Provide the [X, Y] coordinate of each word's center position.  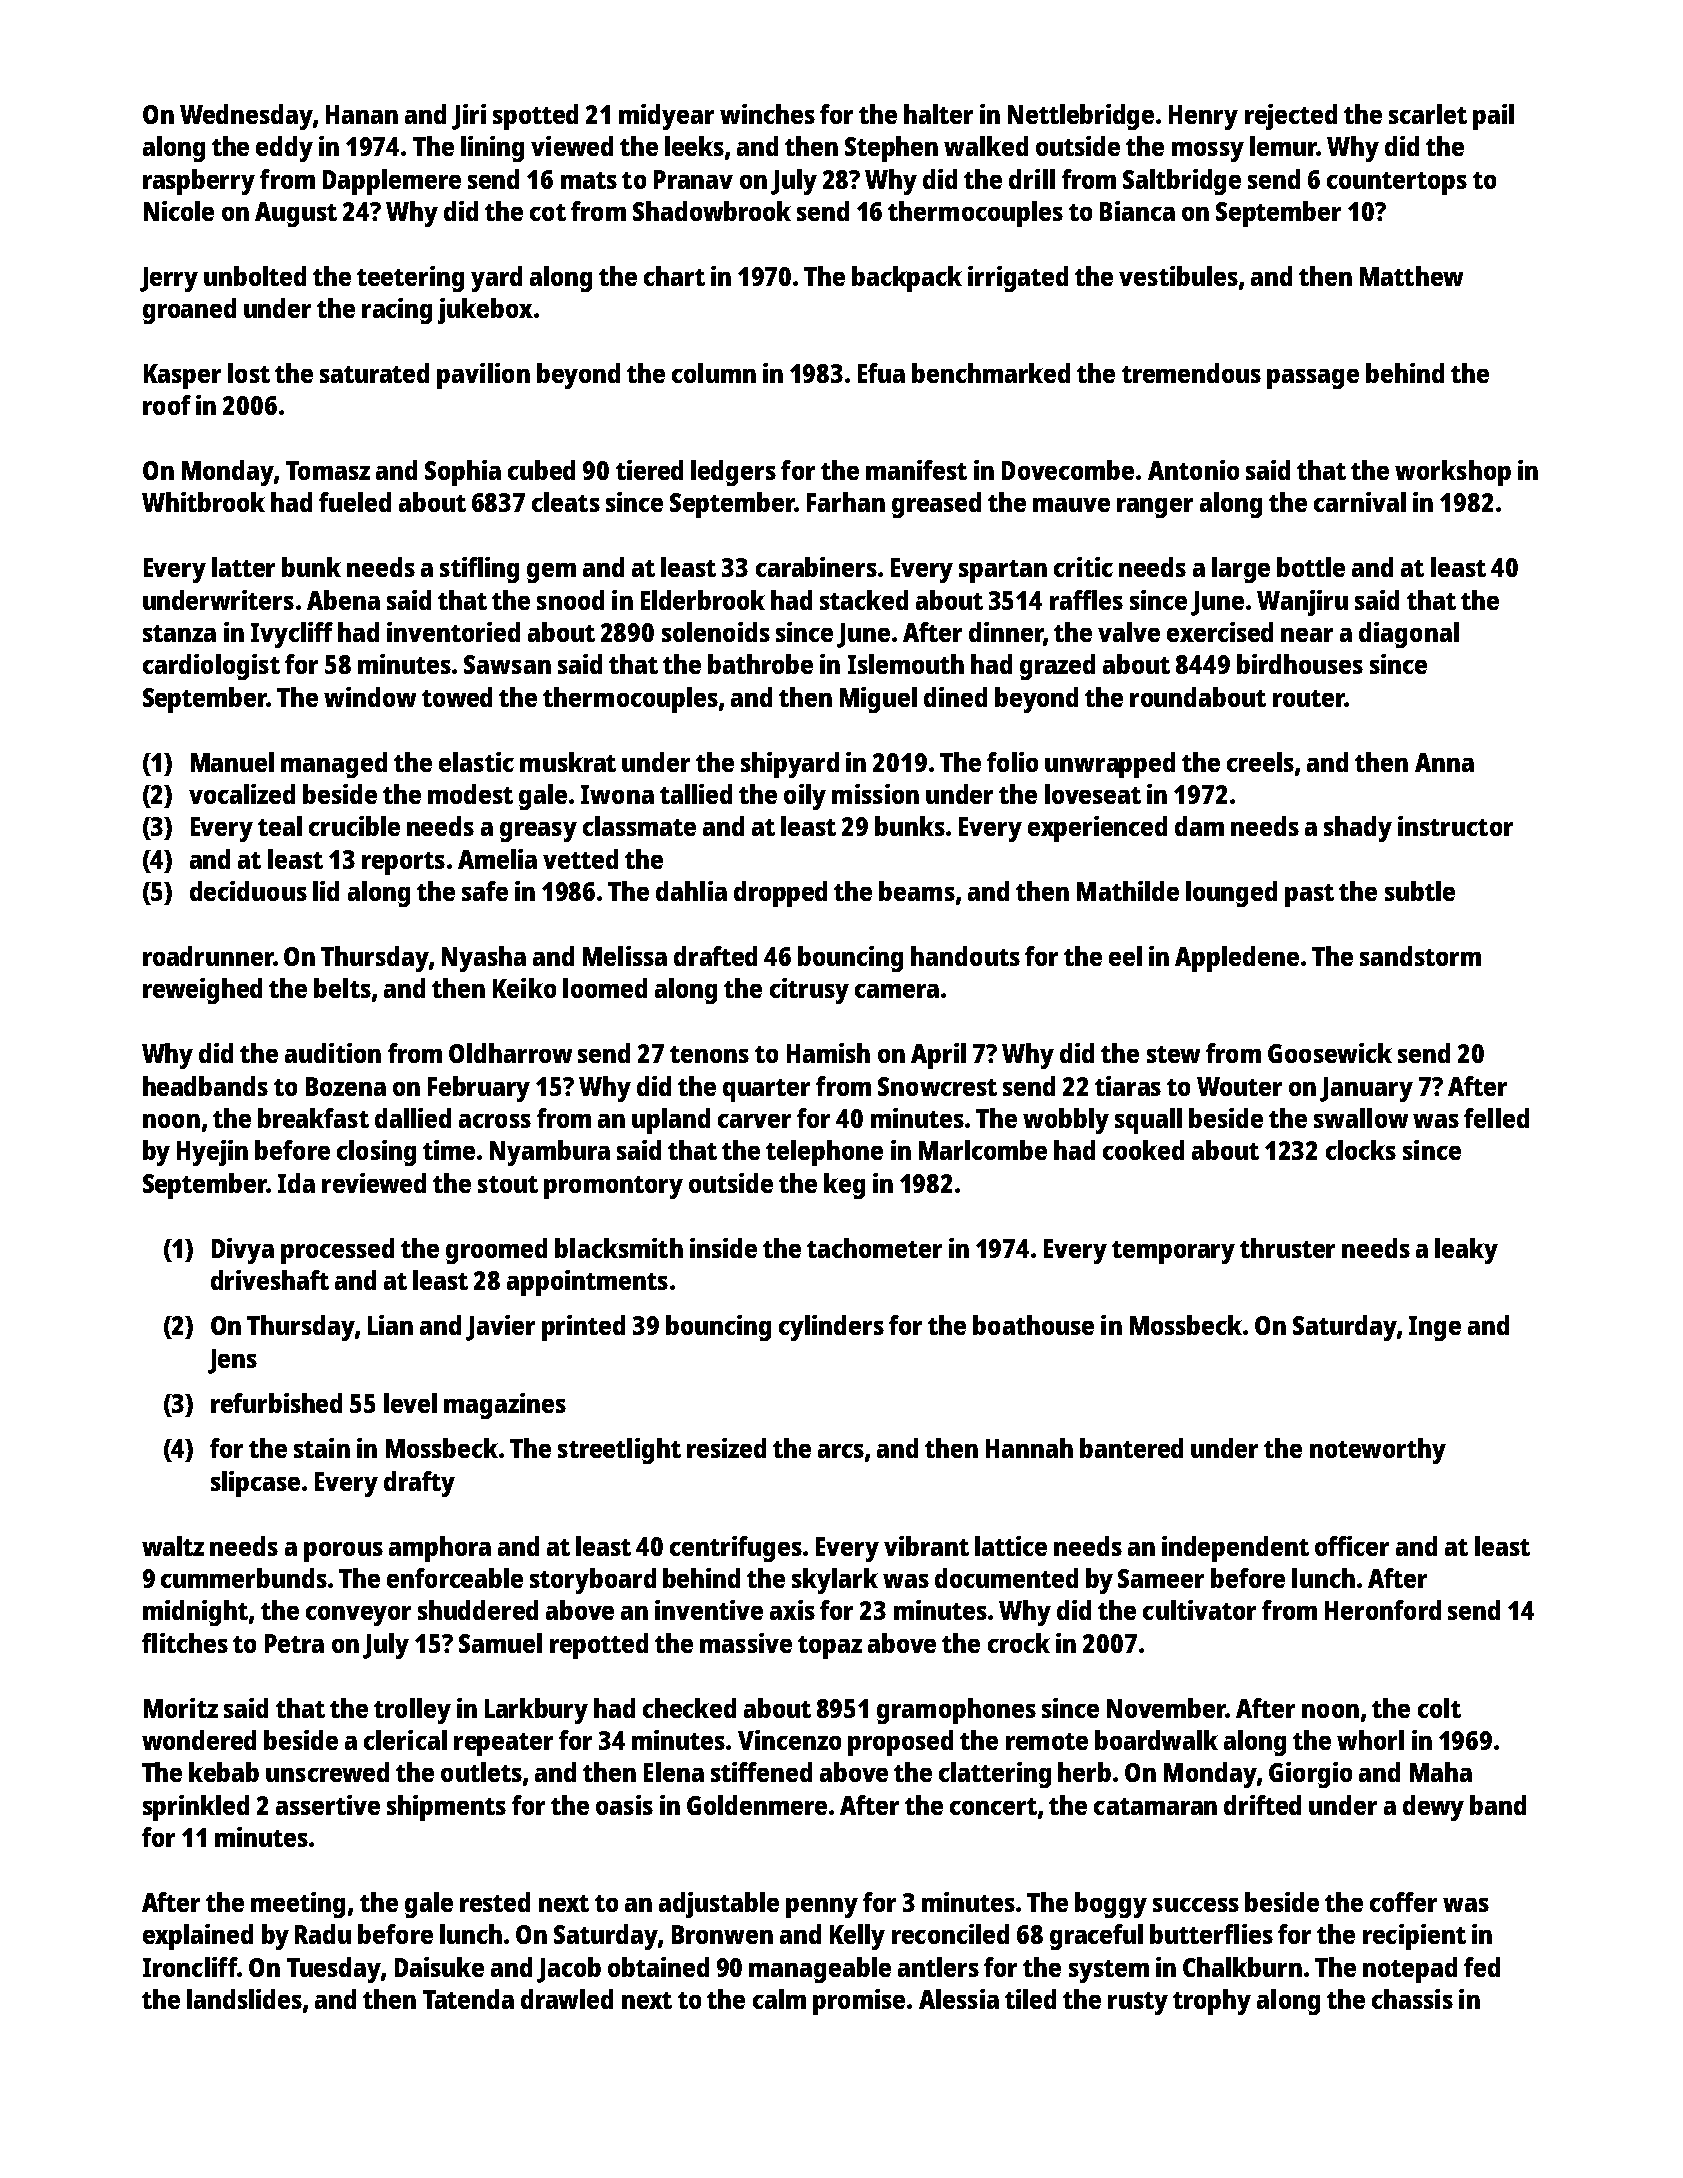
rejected [1291, 117]
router [1309, 698]
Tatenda [468, 1999]
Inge [1435, 1328]
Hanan [362, 114]
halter [938, 114]
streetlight [619, 1451]
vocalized [242, 794]
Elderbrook [703, 600]
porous [343, 1552]
